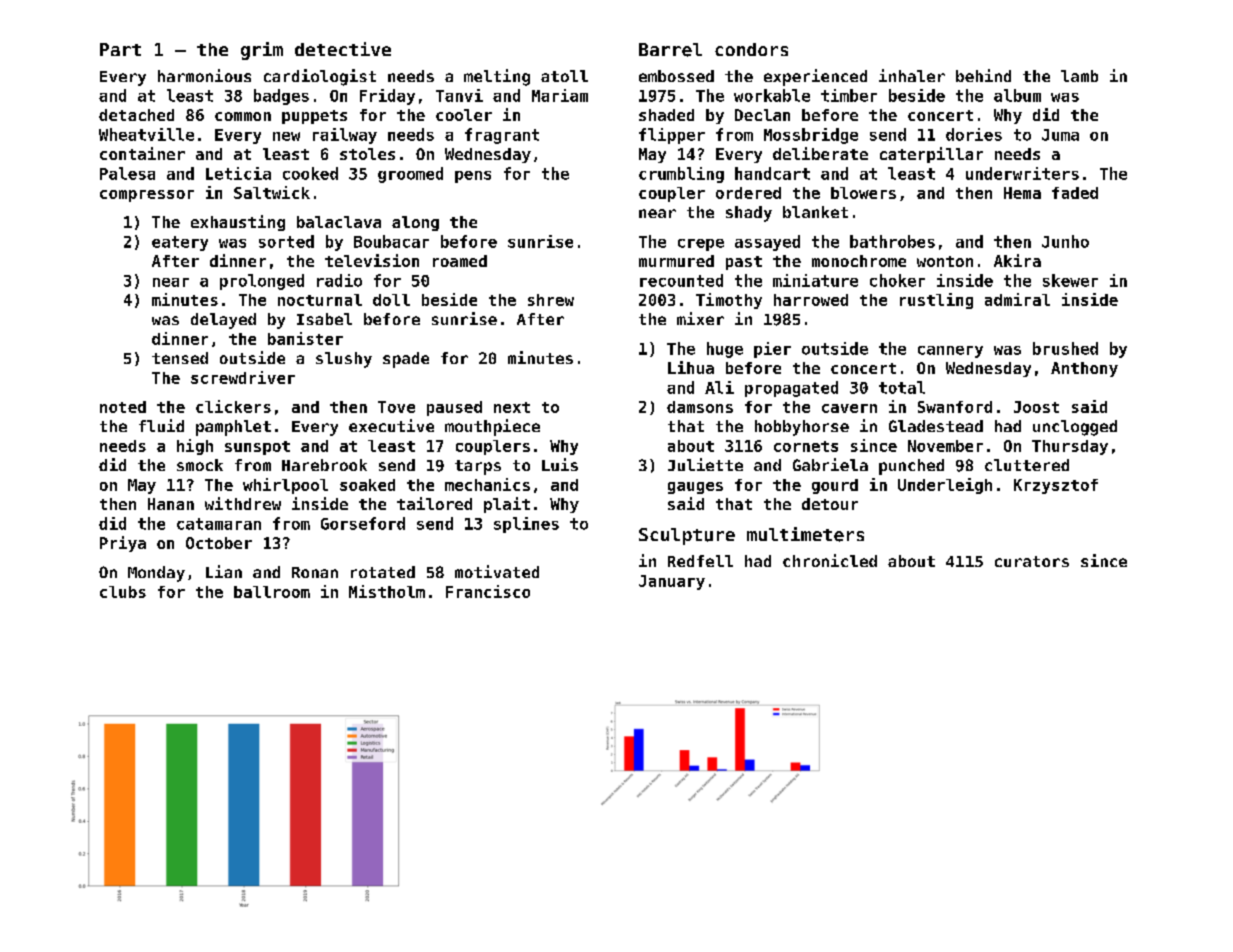  What do you see at coordinates (180, 243) in the image?
I see `eatery` at bounding box center [180, 243].
